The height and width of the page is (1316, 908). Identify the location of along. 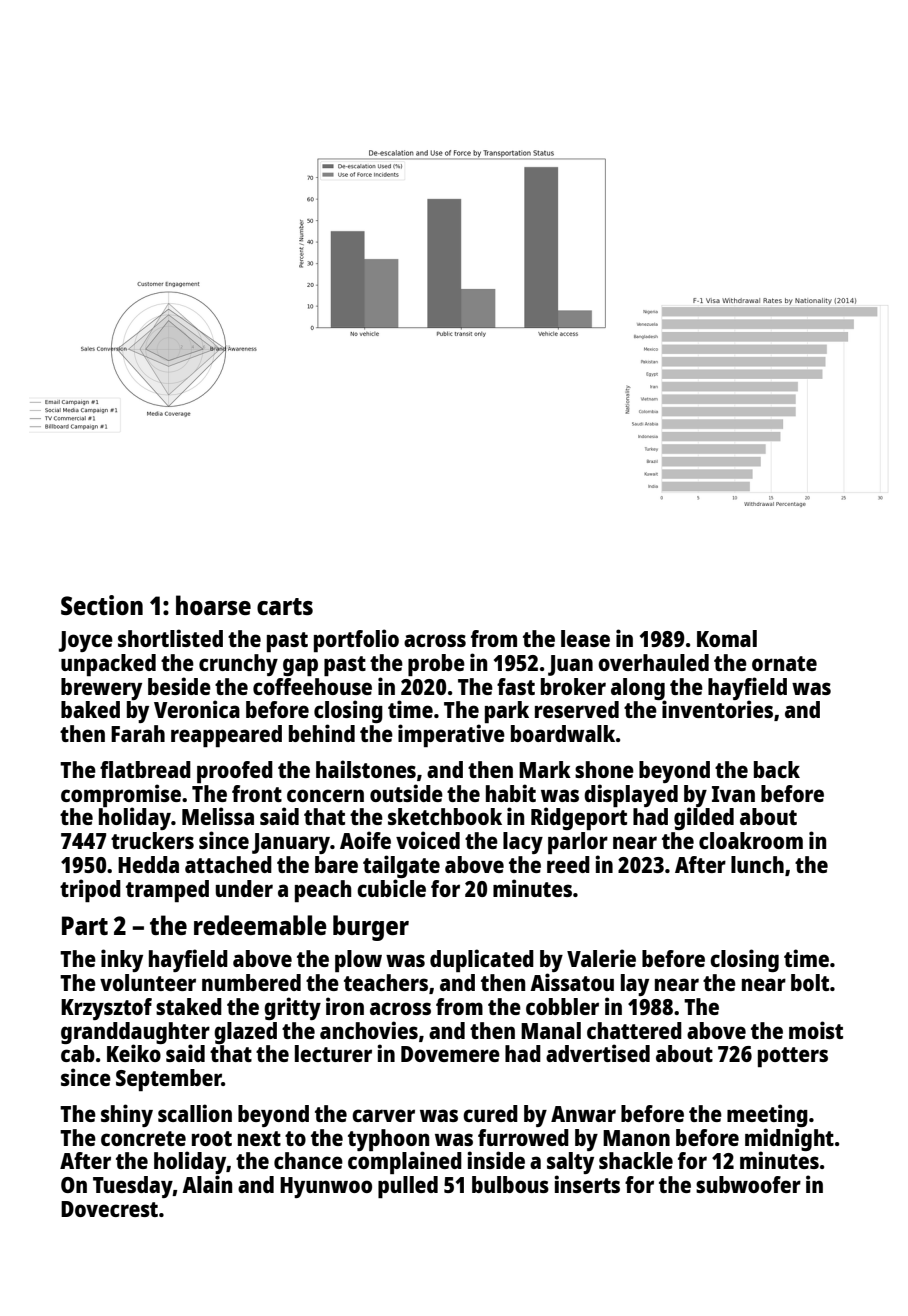
(638, 689).
